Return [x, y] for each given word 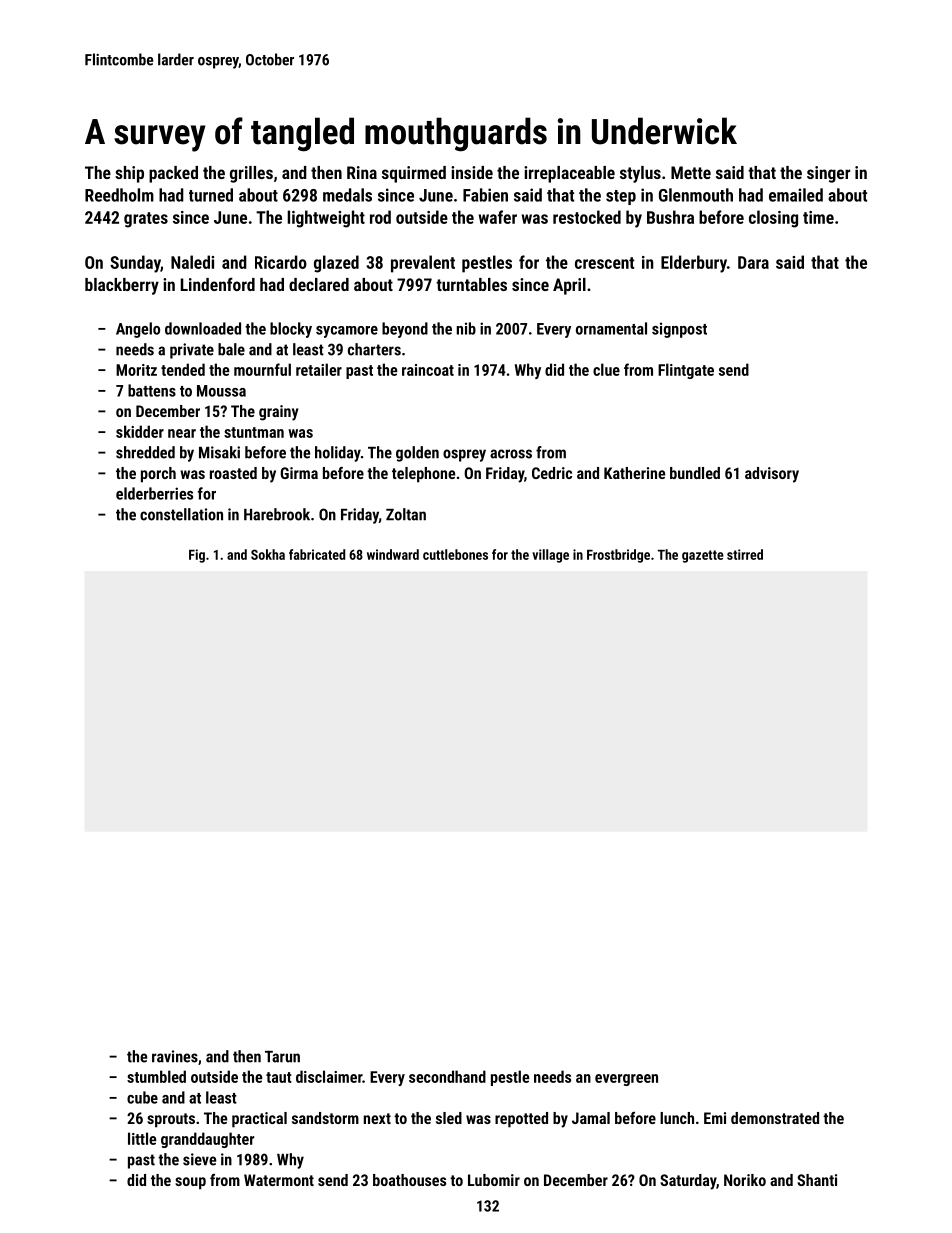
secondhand [447, 1076]
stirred [745, 554]
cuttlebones [455, 554]
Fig [197, 556]
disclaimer [329, 1076]
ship [129, 174]
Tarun [282, 1056]
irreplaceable [569, 174]
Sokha [268, 554]
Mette [691, 172]
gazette [703, 556]
